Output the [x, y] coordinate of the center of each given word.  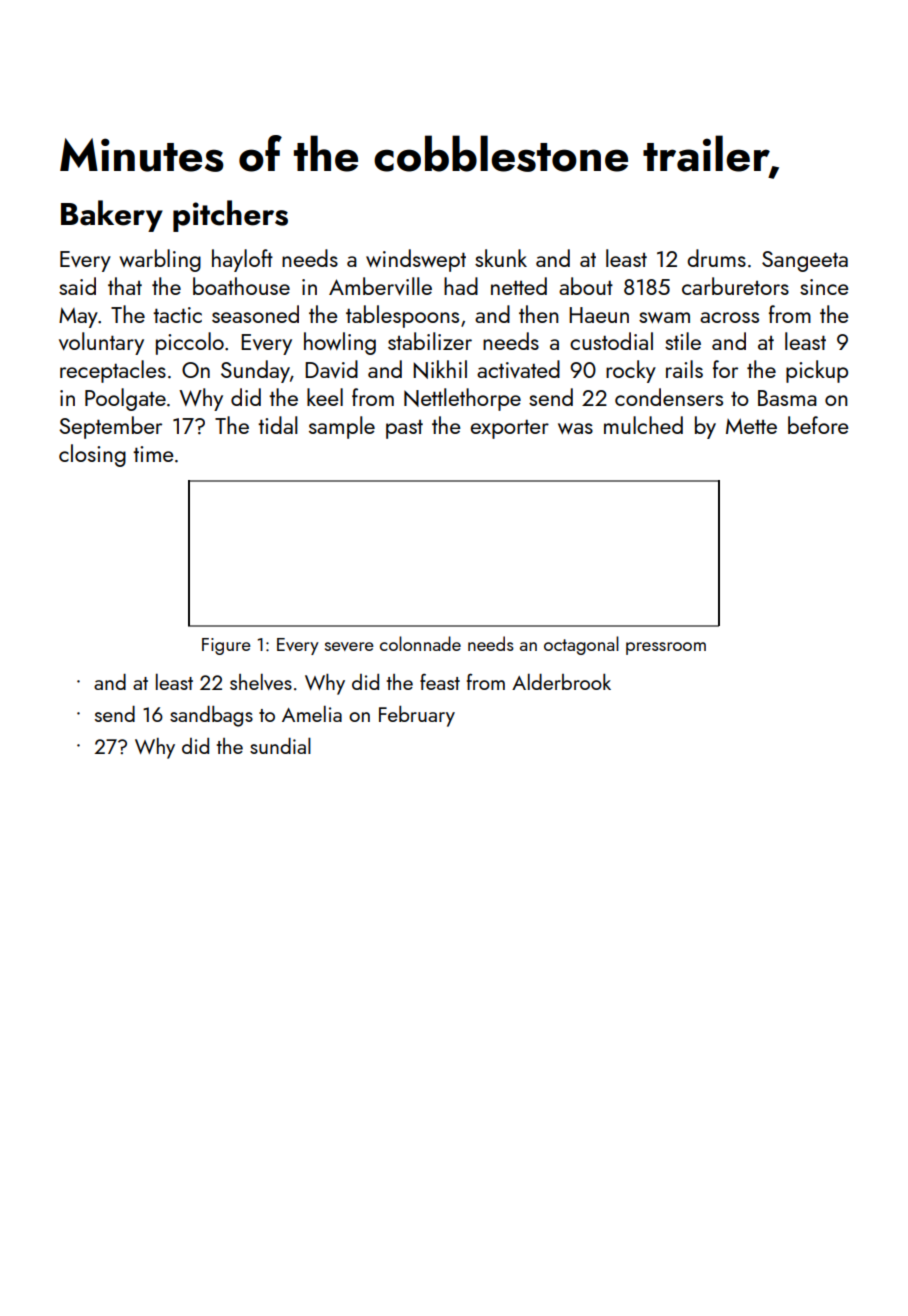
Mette [751, 426]
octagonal [581, 645]
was [575, 428]
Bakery [112, 216]
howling [340, 343]
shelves [261, 682]
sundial [280, 745]
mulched [643, 425]
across [729, 317]
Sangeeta [805, 261]
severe [349, 646]
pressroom [666, 648]
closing [92, 455]
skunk [501, 258]
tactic [177, 315]
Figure [226, 646]
